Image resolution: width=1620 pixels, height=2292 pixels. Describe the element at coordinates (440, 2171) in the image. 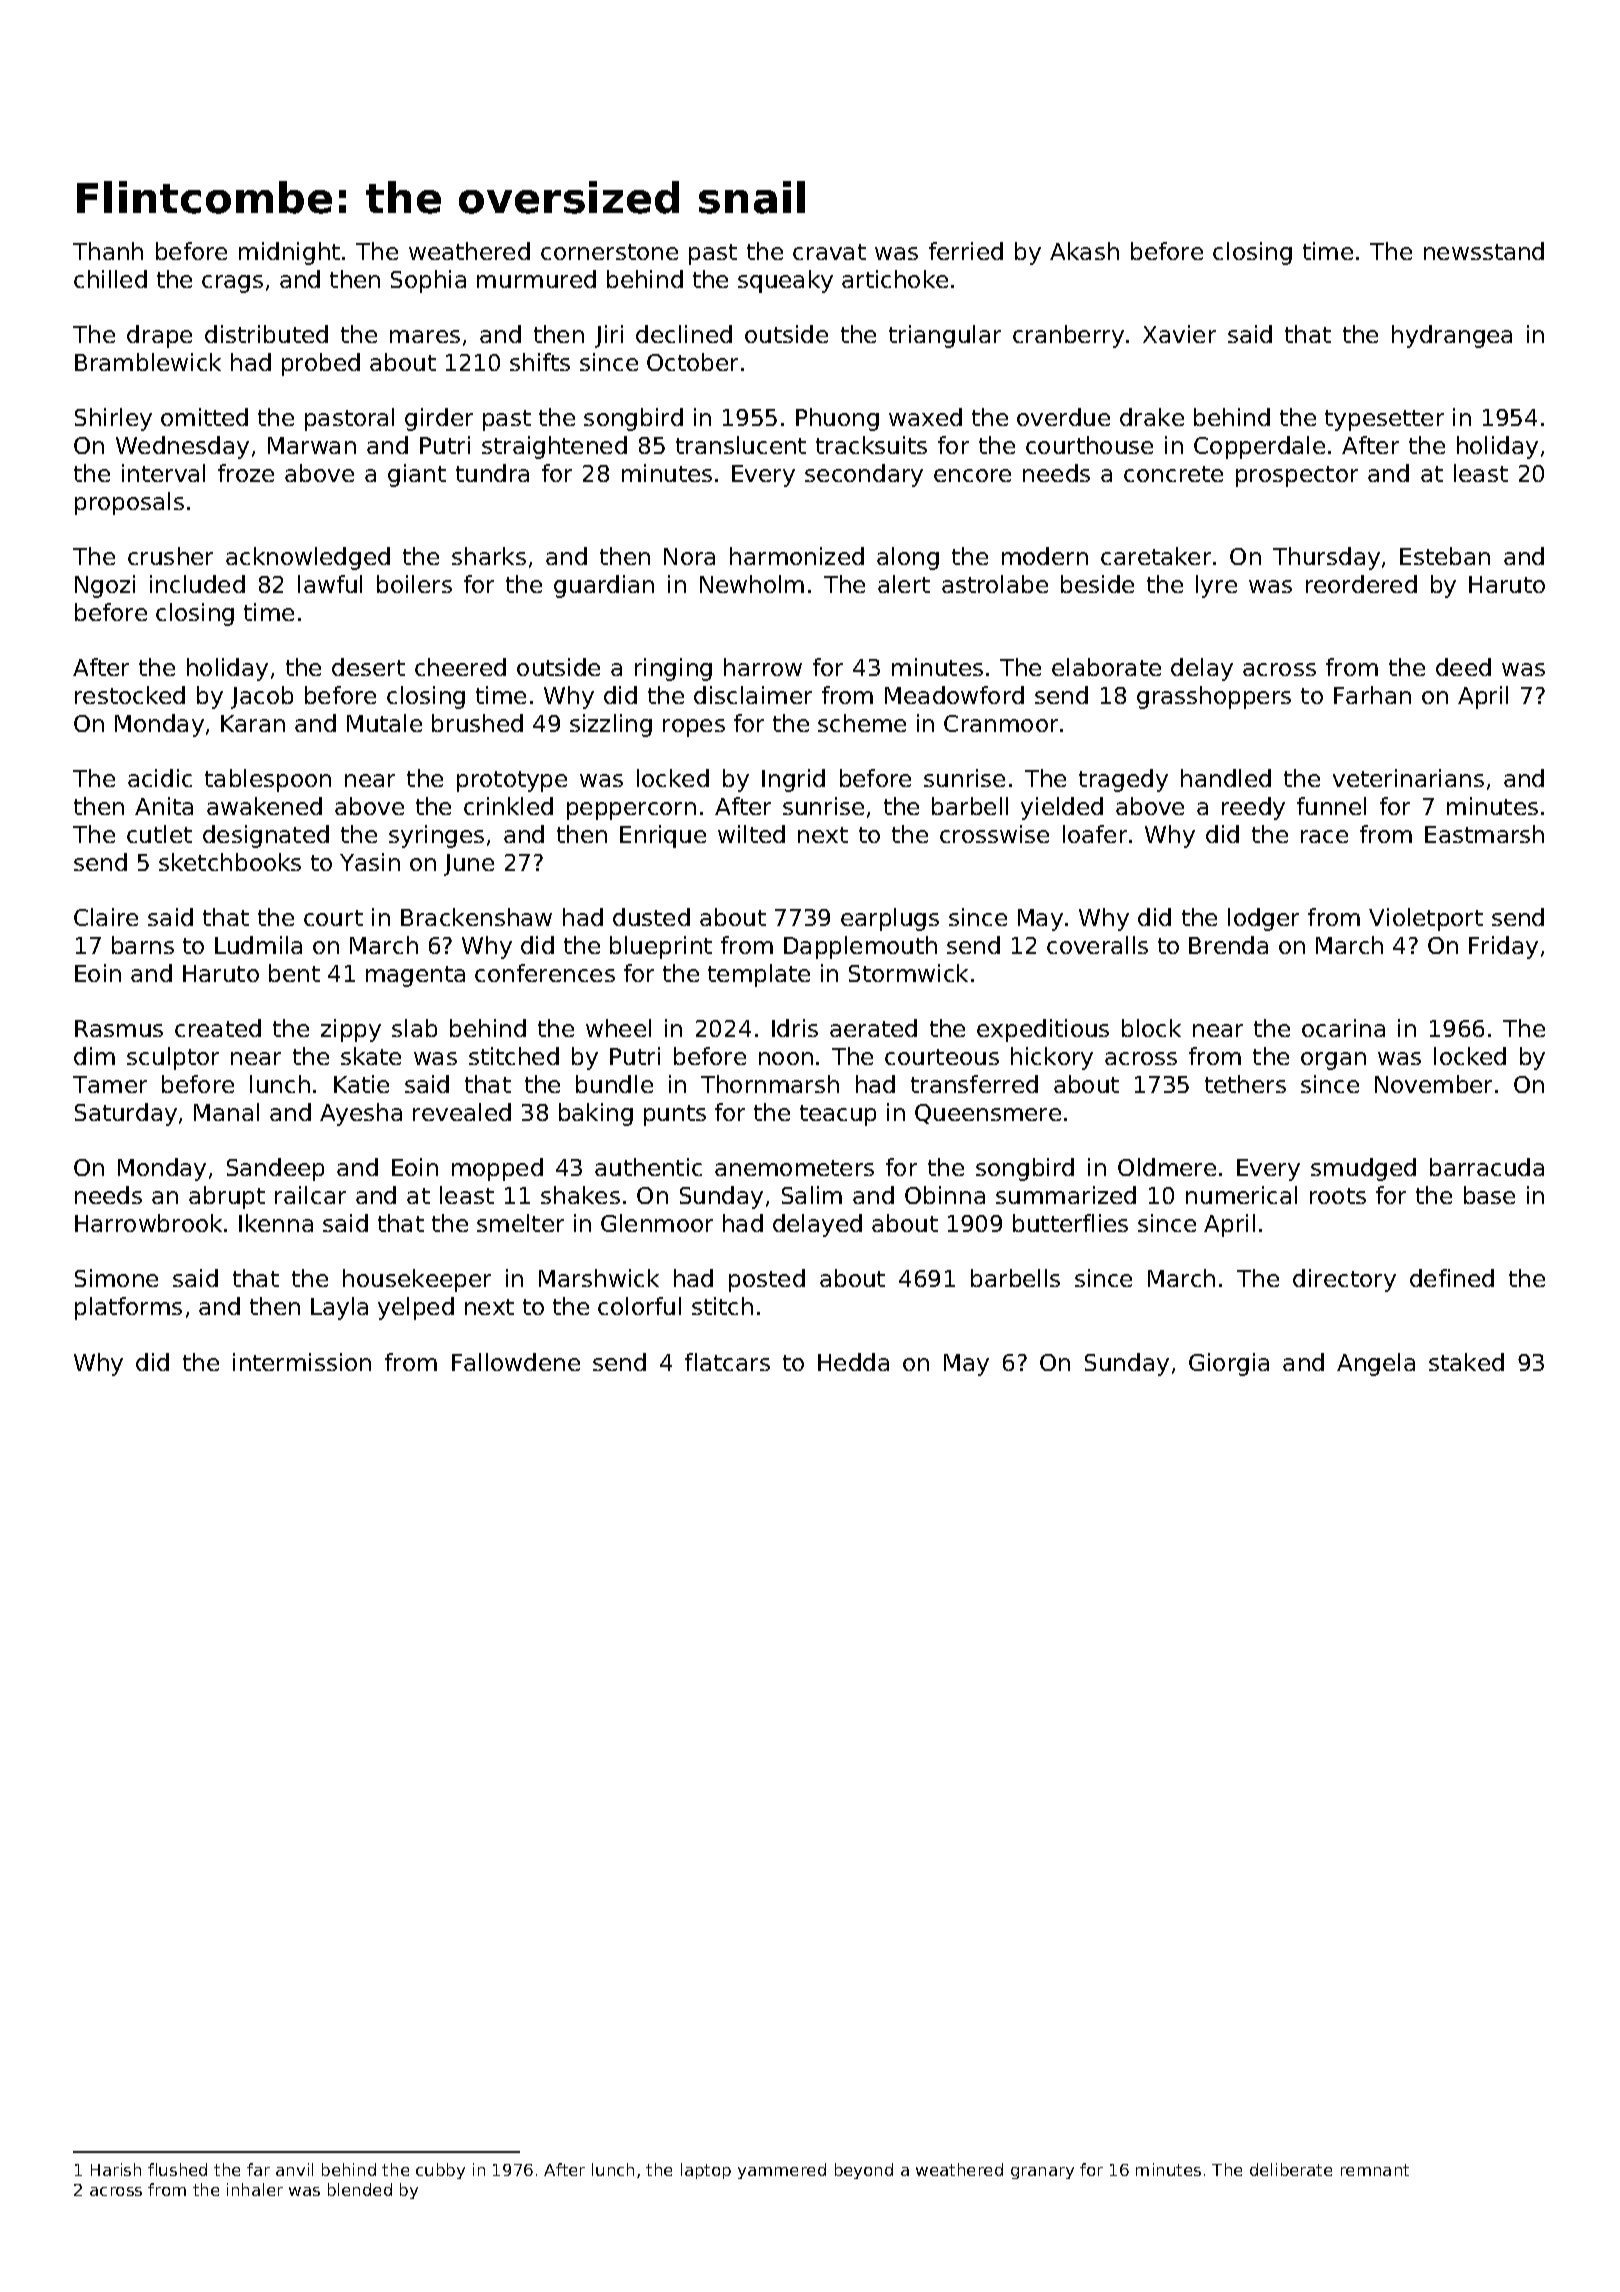

I see `cubby` at that location.
